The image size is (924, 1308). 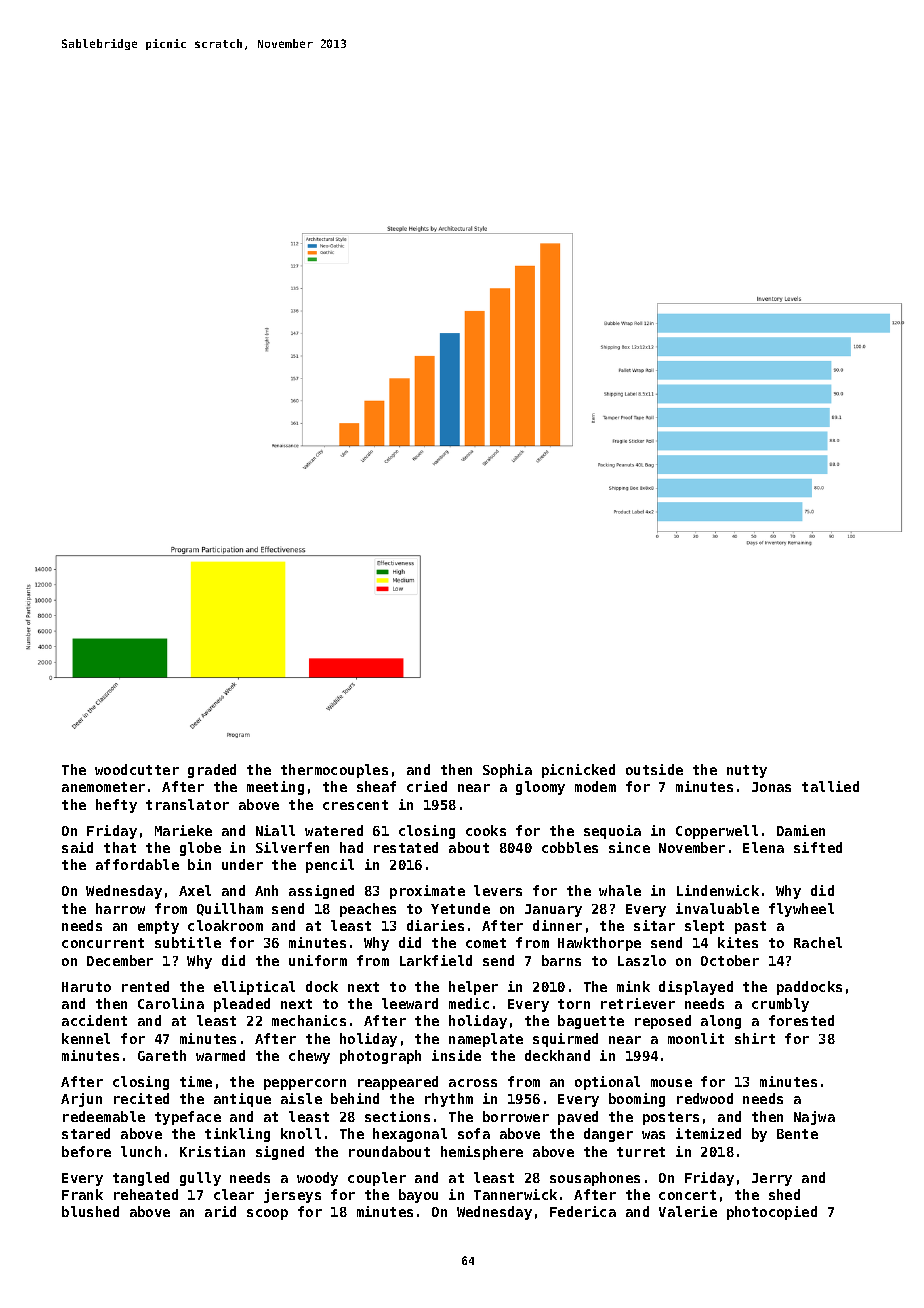 What do you see at coordinates (141, 1098) in the screenshot?
I see `recited` at bounding box center [141, 1098].
